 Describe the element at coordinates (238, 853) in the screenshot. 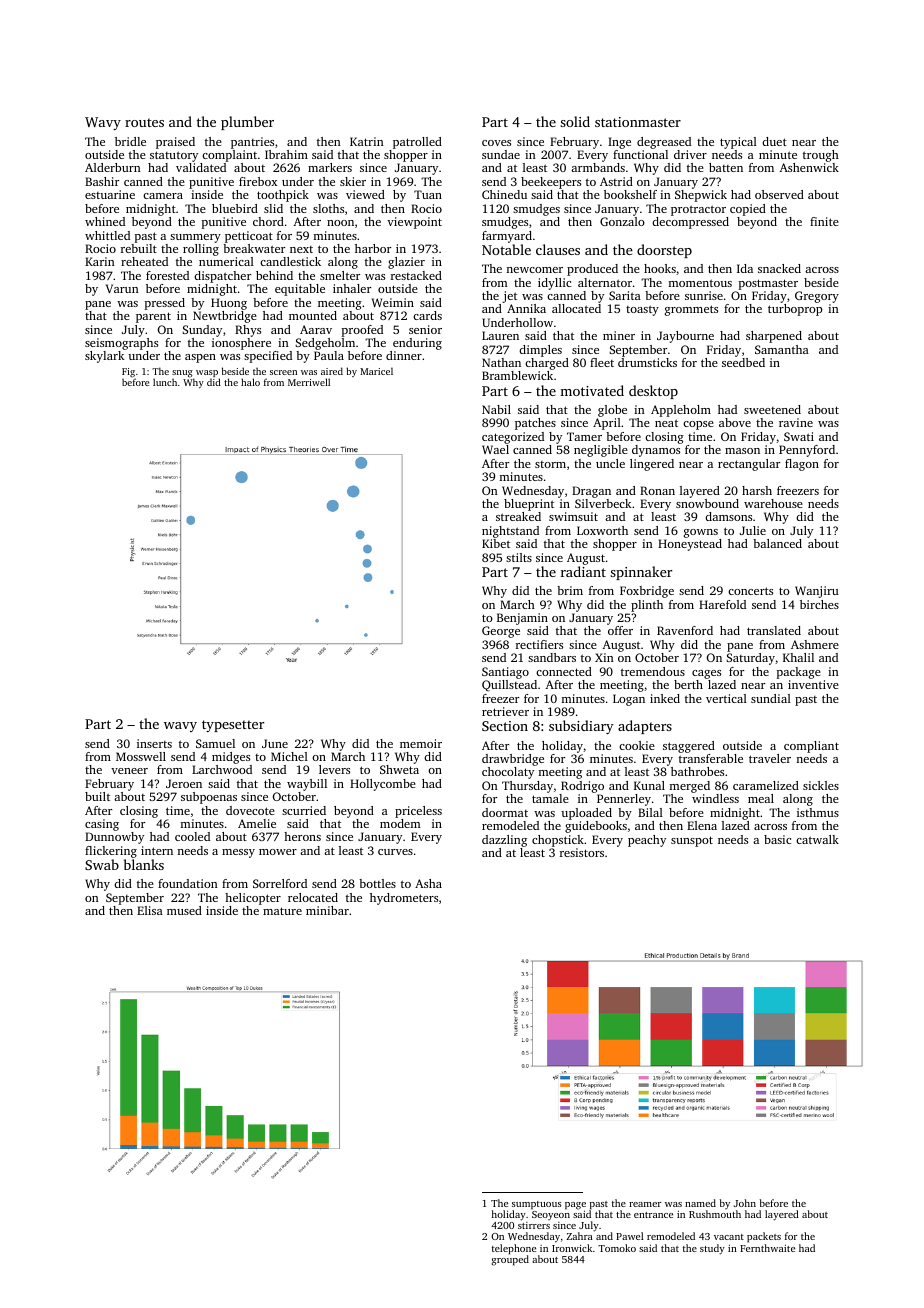

I see `messy` at that location.
